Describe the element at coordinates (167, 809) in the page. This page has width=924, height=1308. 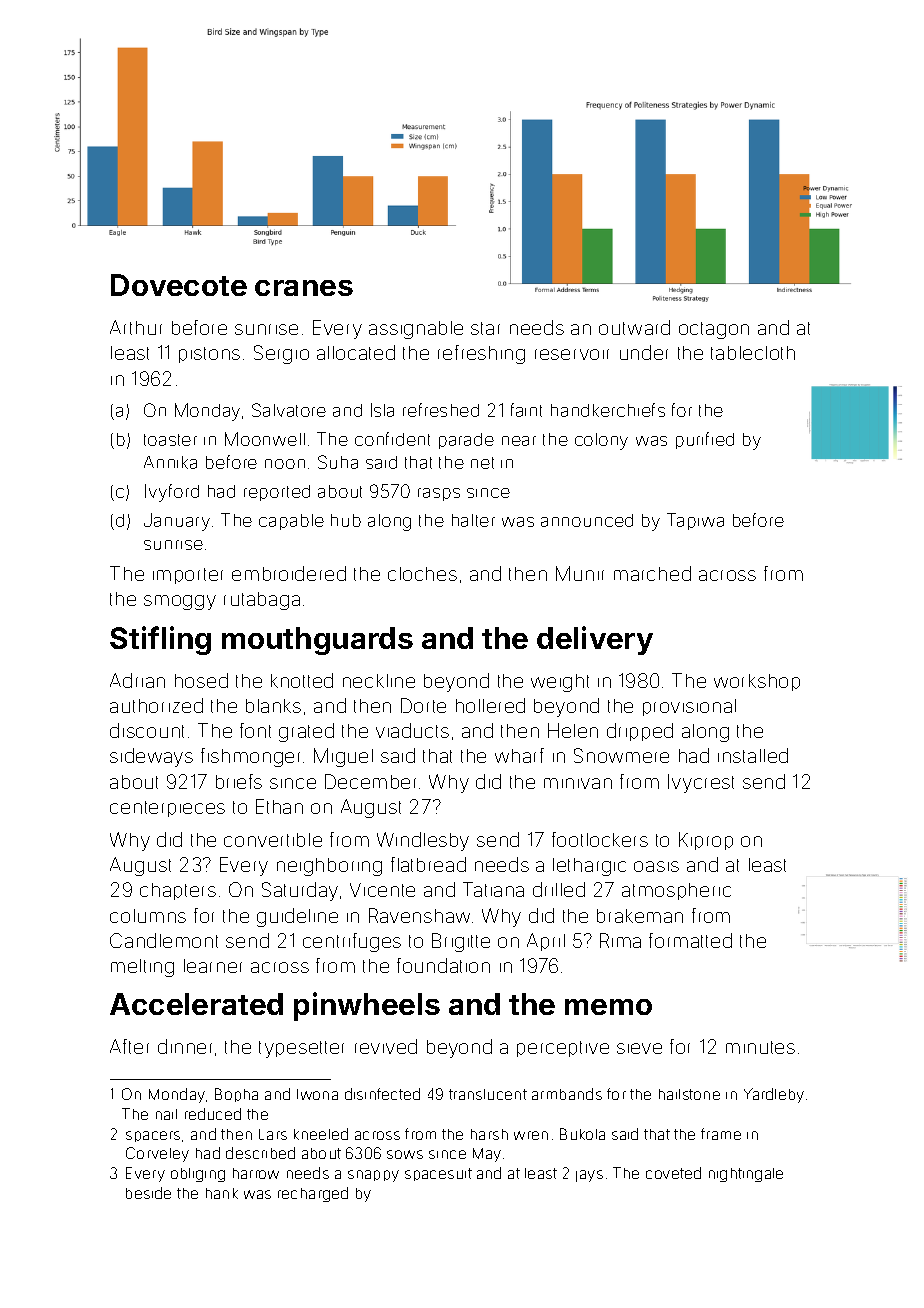
I see `centerpieces` at that location.
